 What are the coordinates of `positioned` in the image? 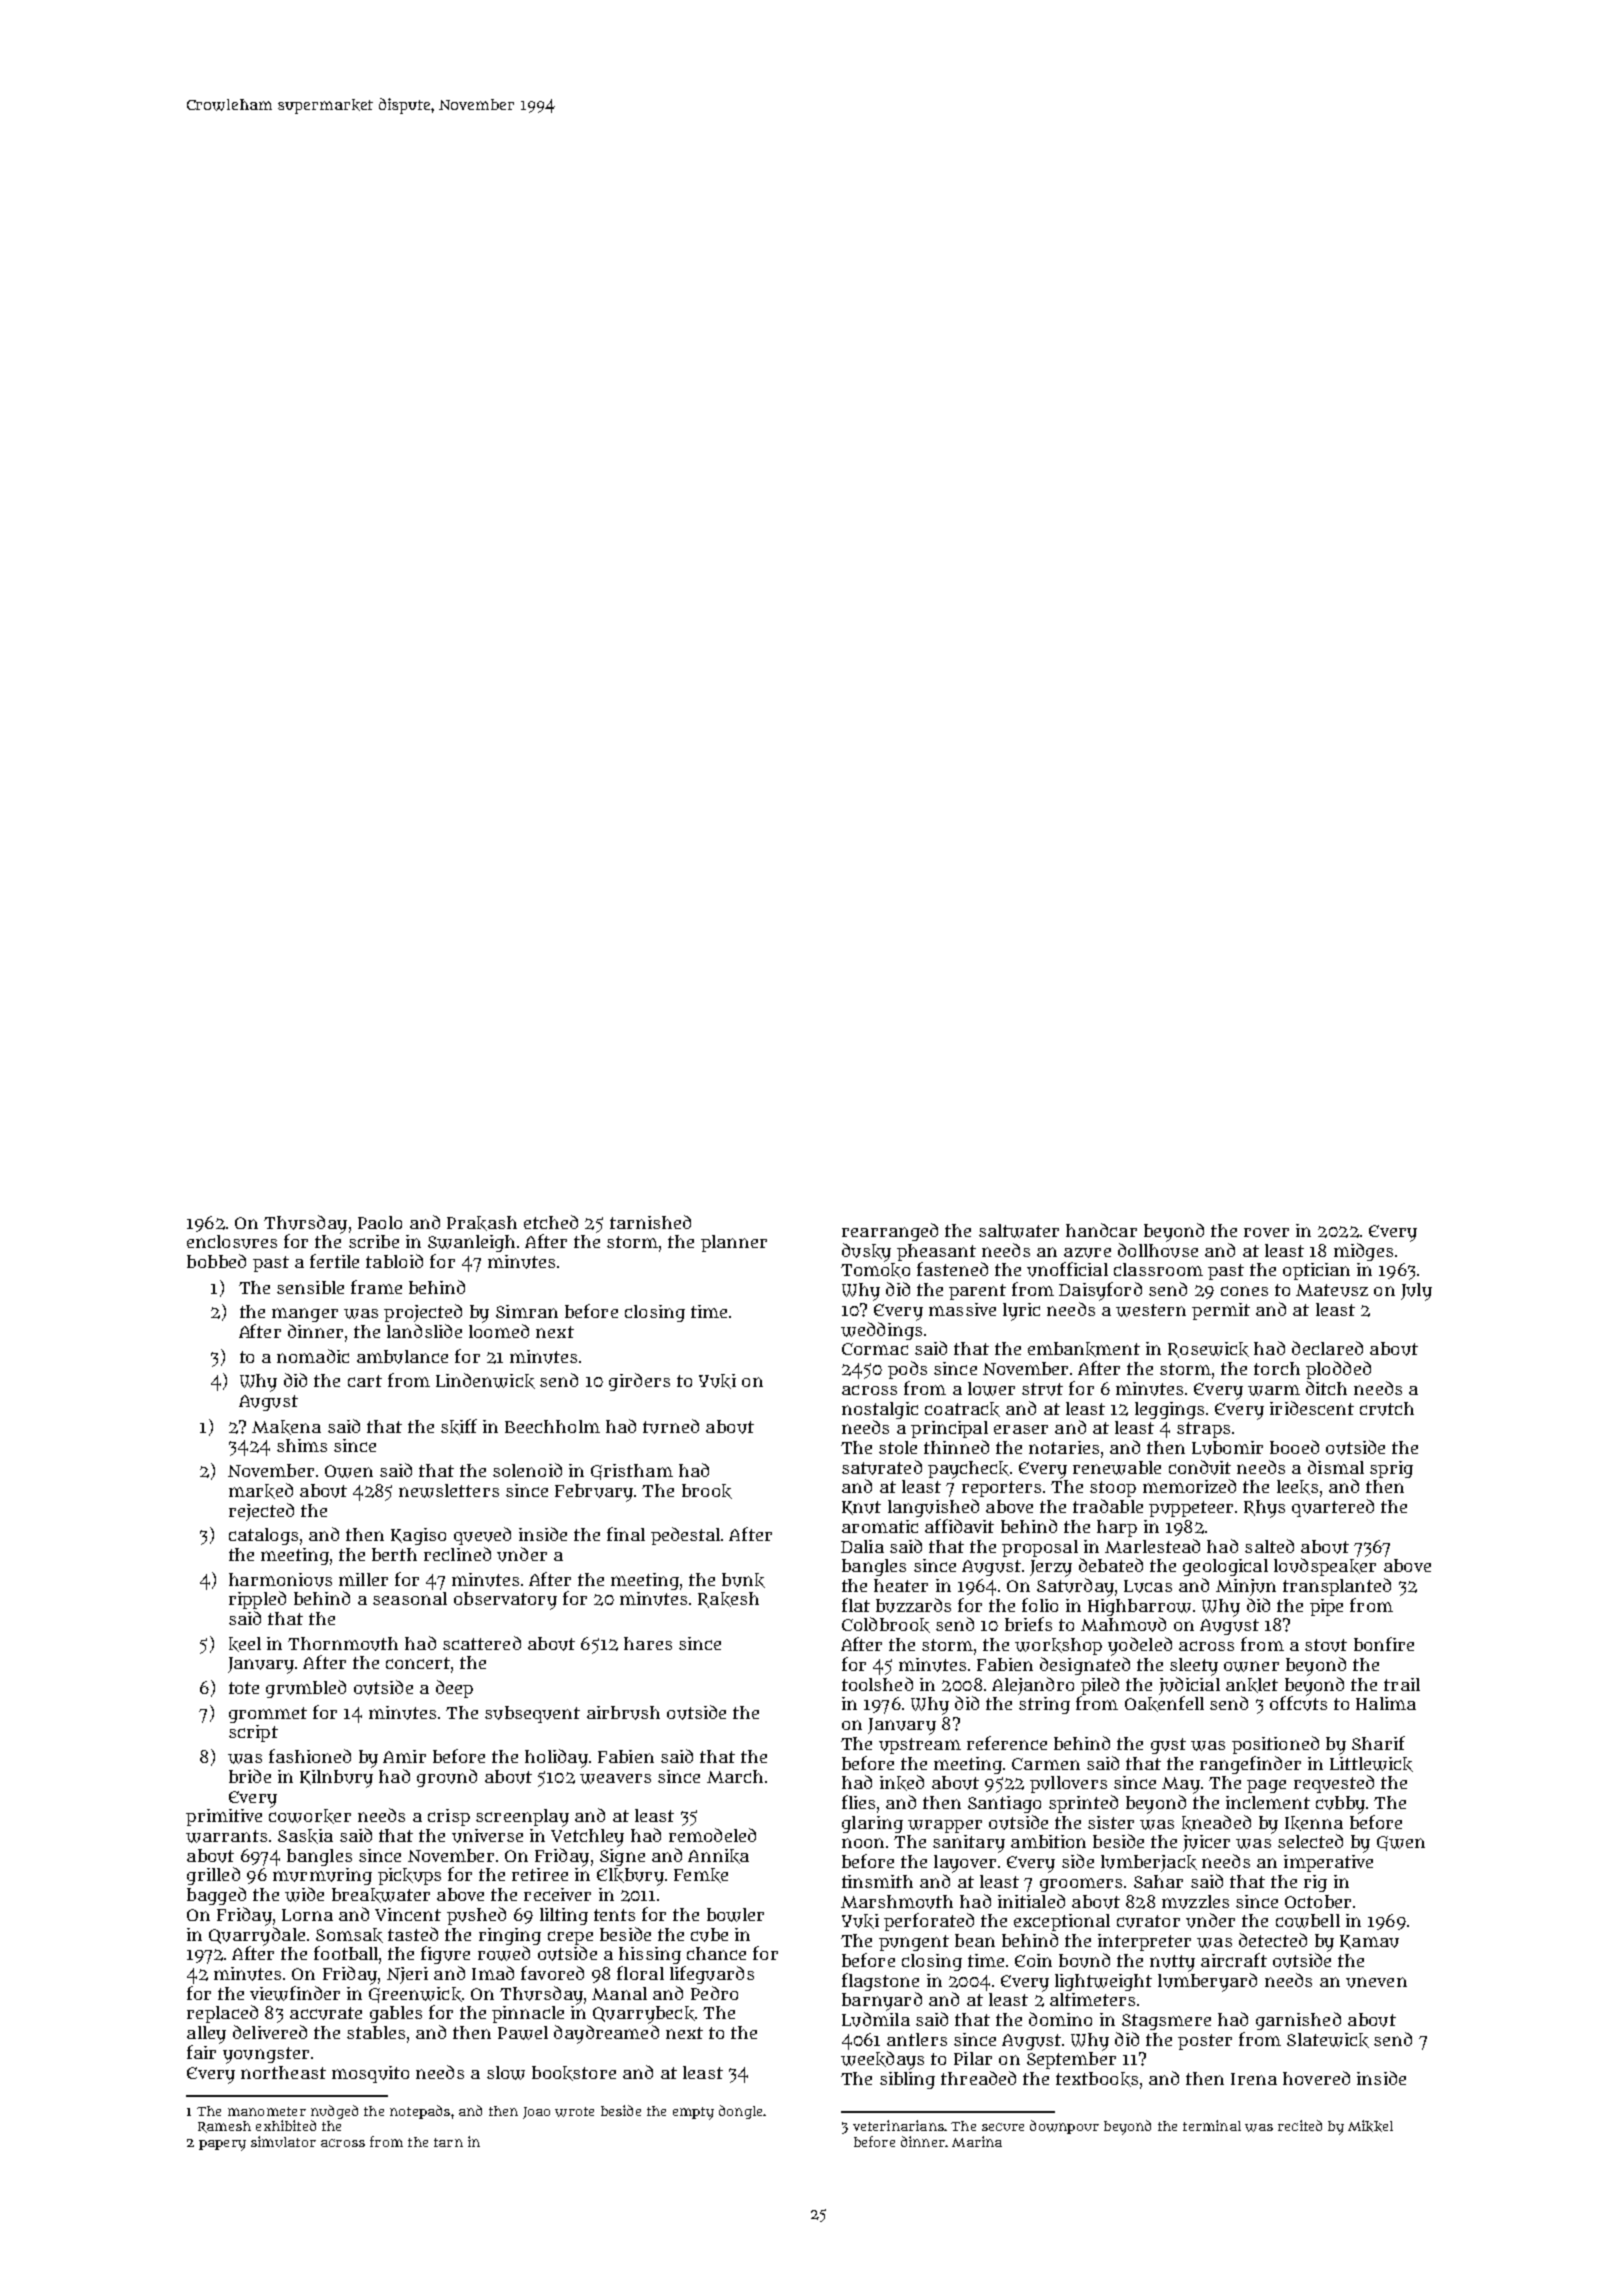 It's located at (1275, 1745).
